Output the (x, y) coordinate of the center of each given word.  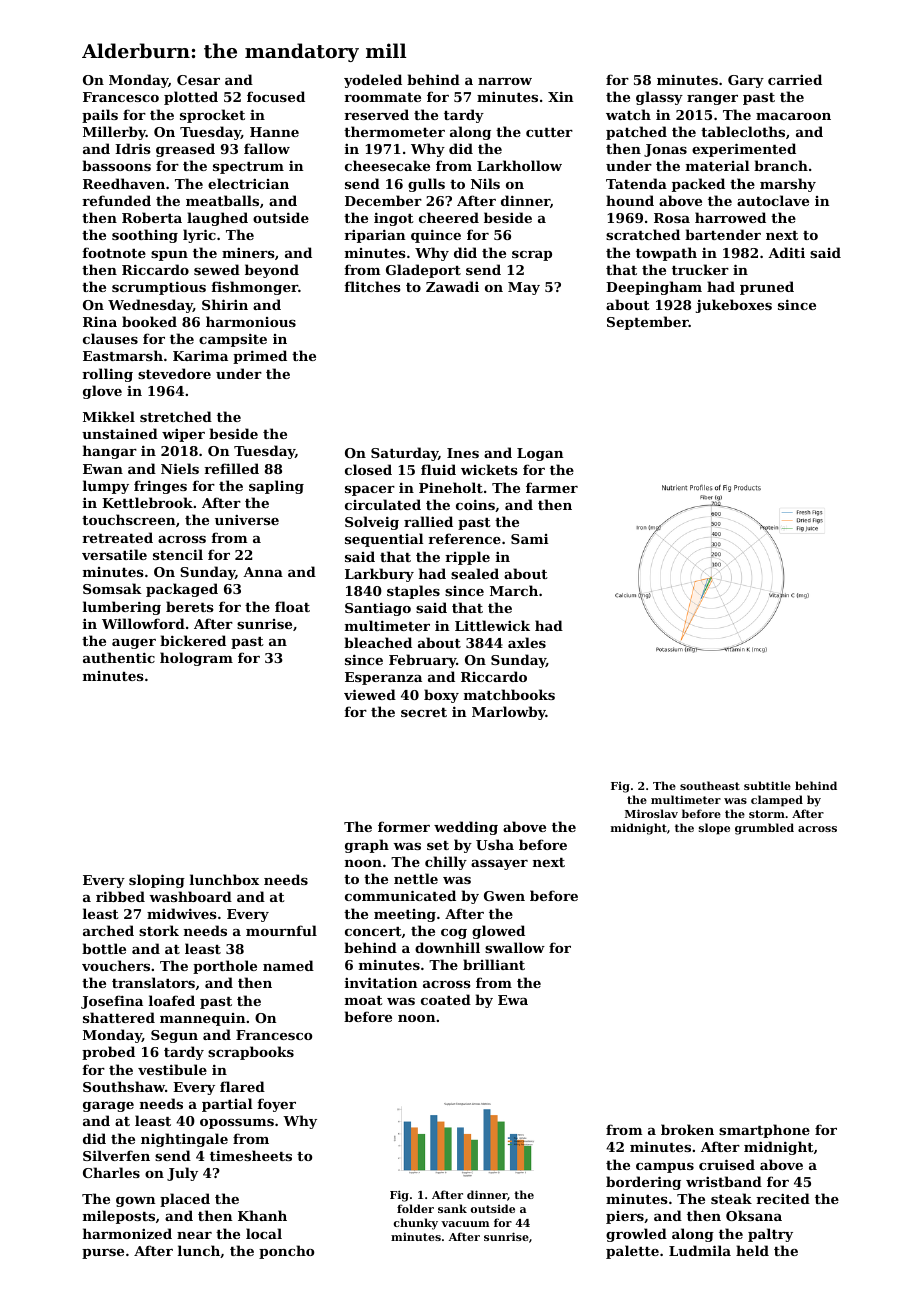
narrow (505, 81)
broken (687, 1129)
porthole (225, 967)
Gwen (504, 896)
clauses (110, 338)
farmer (552, 487)
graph (367, 846)
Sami (529, 539)
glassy (659, 98)
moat (364, 1000)
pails (100, 116)
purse (103, 1254)
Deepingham (654, 288)
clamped (777, 801)
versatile (114, 554)
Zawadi (452, 286)
